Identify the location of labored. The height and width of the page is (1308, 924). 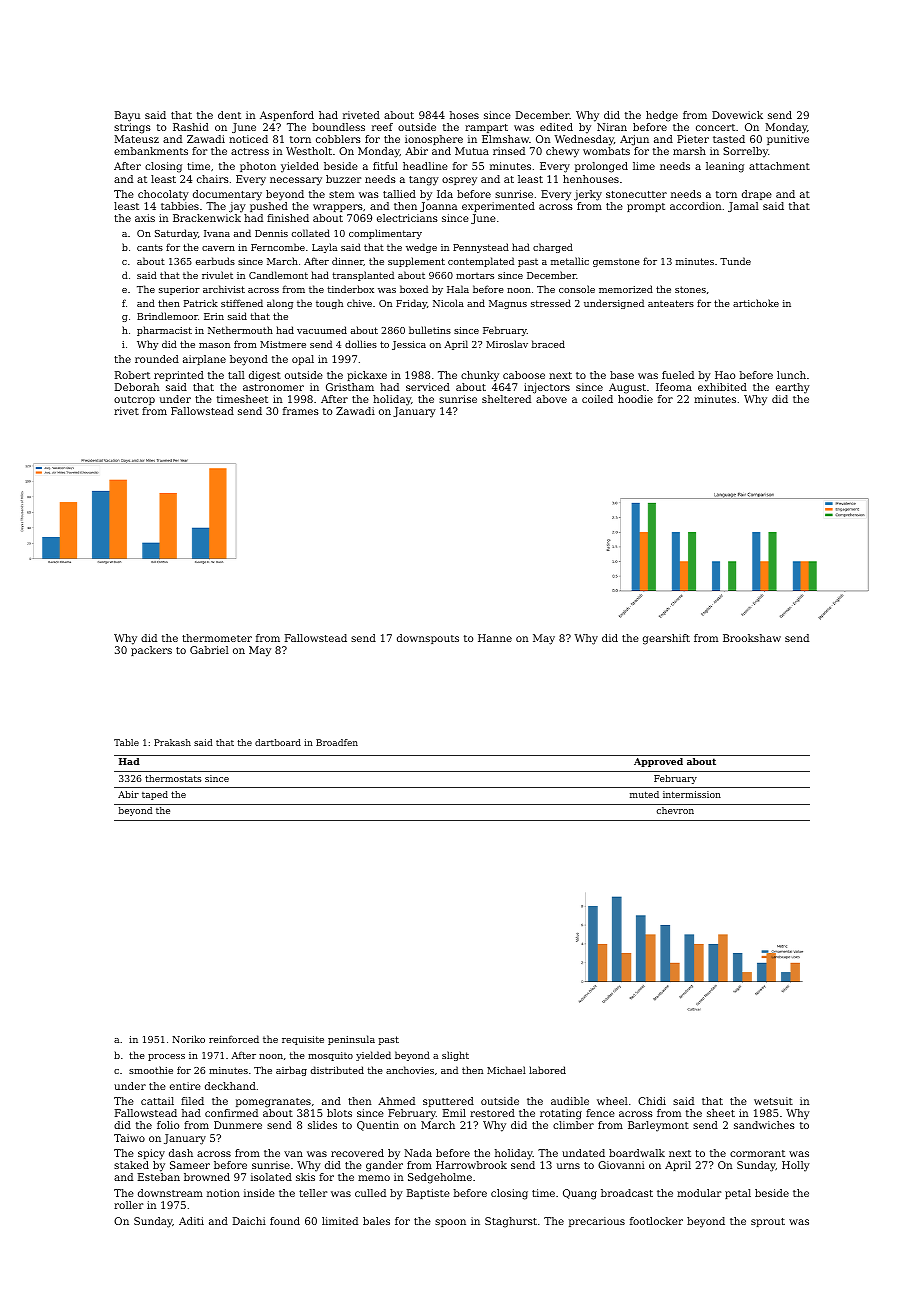
(547, 1070).
